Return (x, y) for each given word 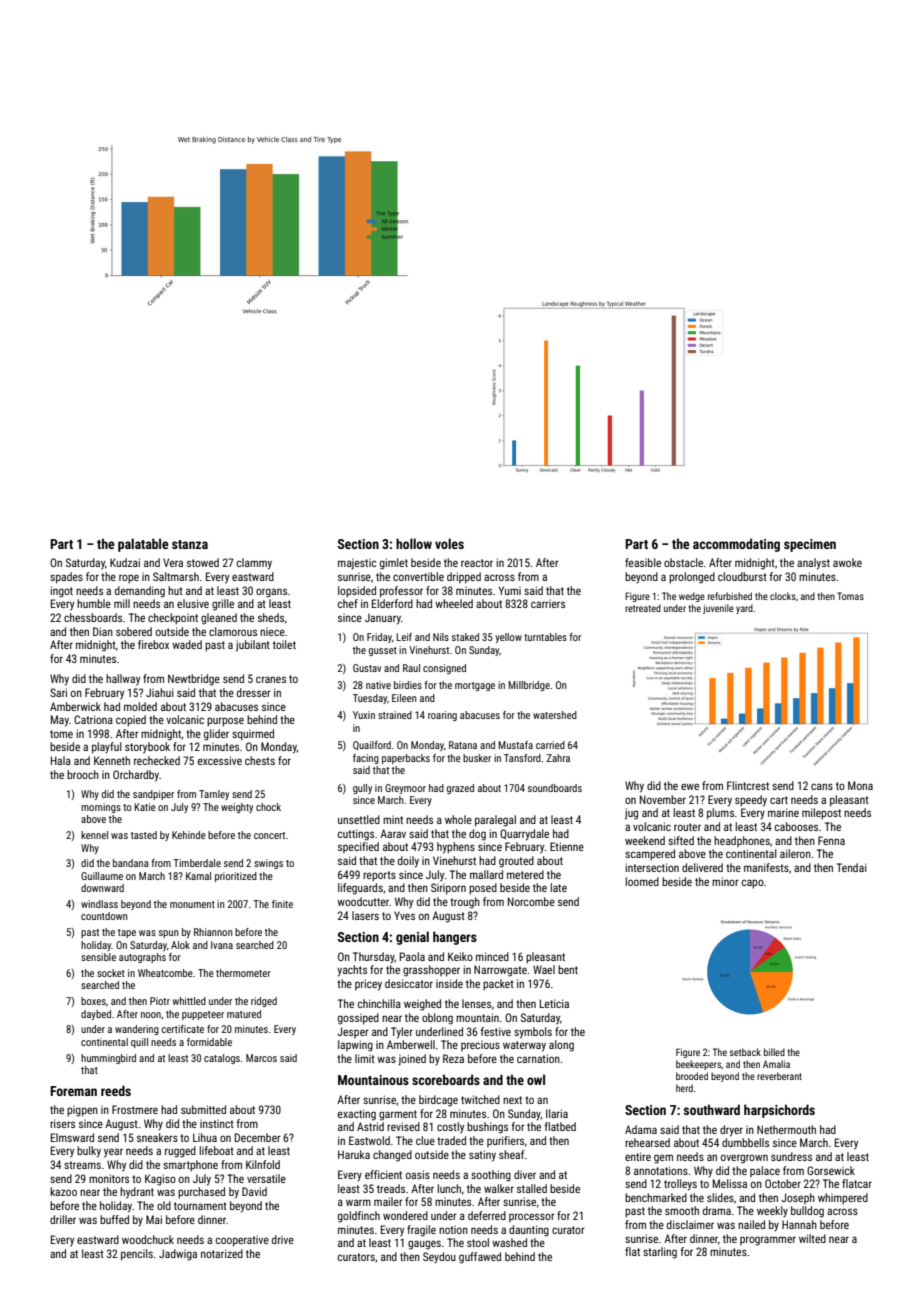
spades (66, 578)
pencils (137, 1255)
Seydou (439, 1257)
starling (660, 1253)
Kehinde (189, 835)
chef (348, 603)
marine (783, 812)
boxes (93, 1001)
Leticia (554, 1003)
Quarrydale (524, 835)
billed (774, 1052)
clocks (783, 596)
